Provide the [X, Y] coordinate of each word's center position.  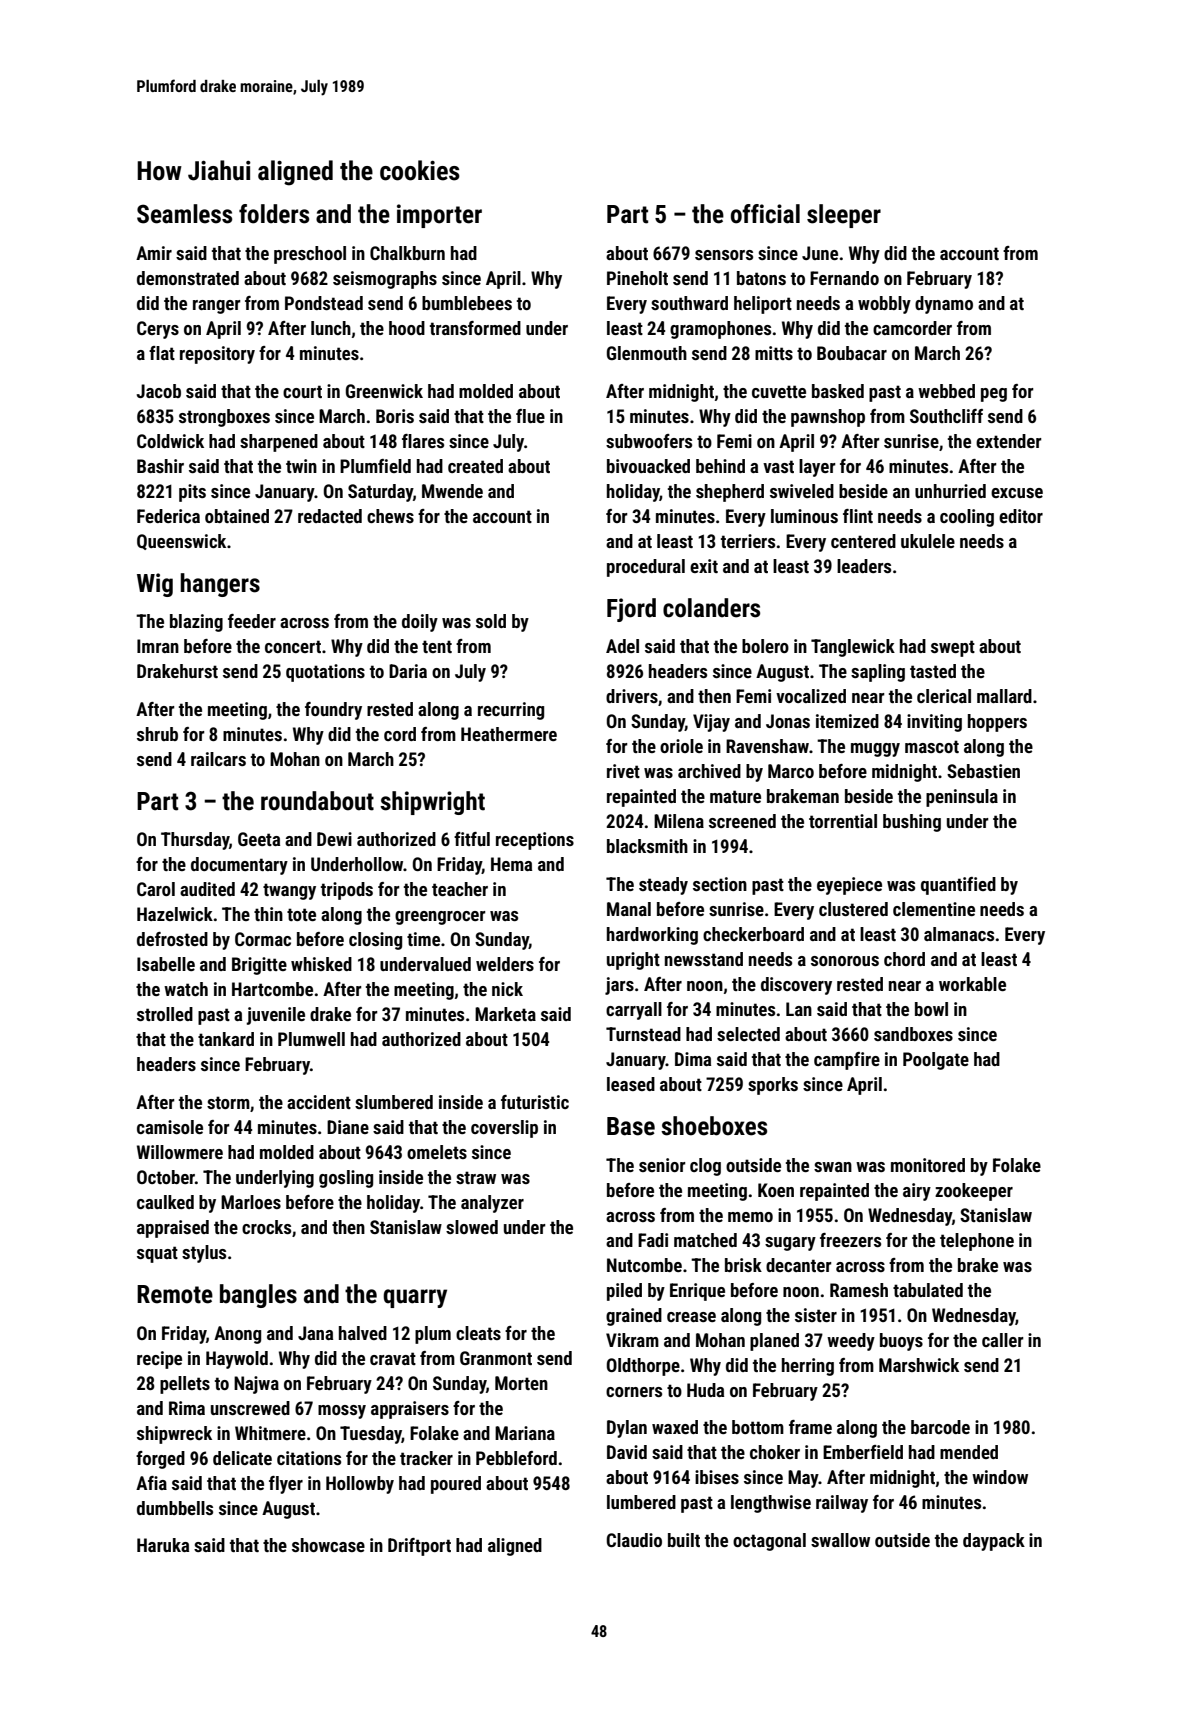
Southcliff [946, 416]
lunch [331, 328]
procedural [646, 568]
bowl [931, 1009]
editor [1021, 516]
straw [476, 1177]
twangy [289, 891]
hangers [220, 585]
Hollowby [360, 1485]
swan [833, 1167]
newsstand [704, 959]
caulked [165, 1202]
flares [423, 441]
